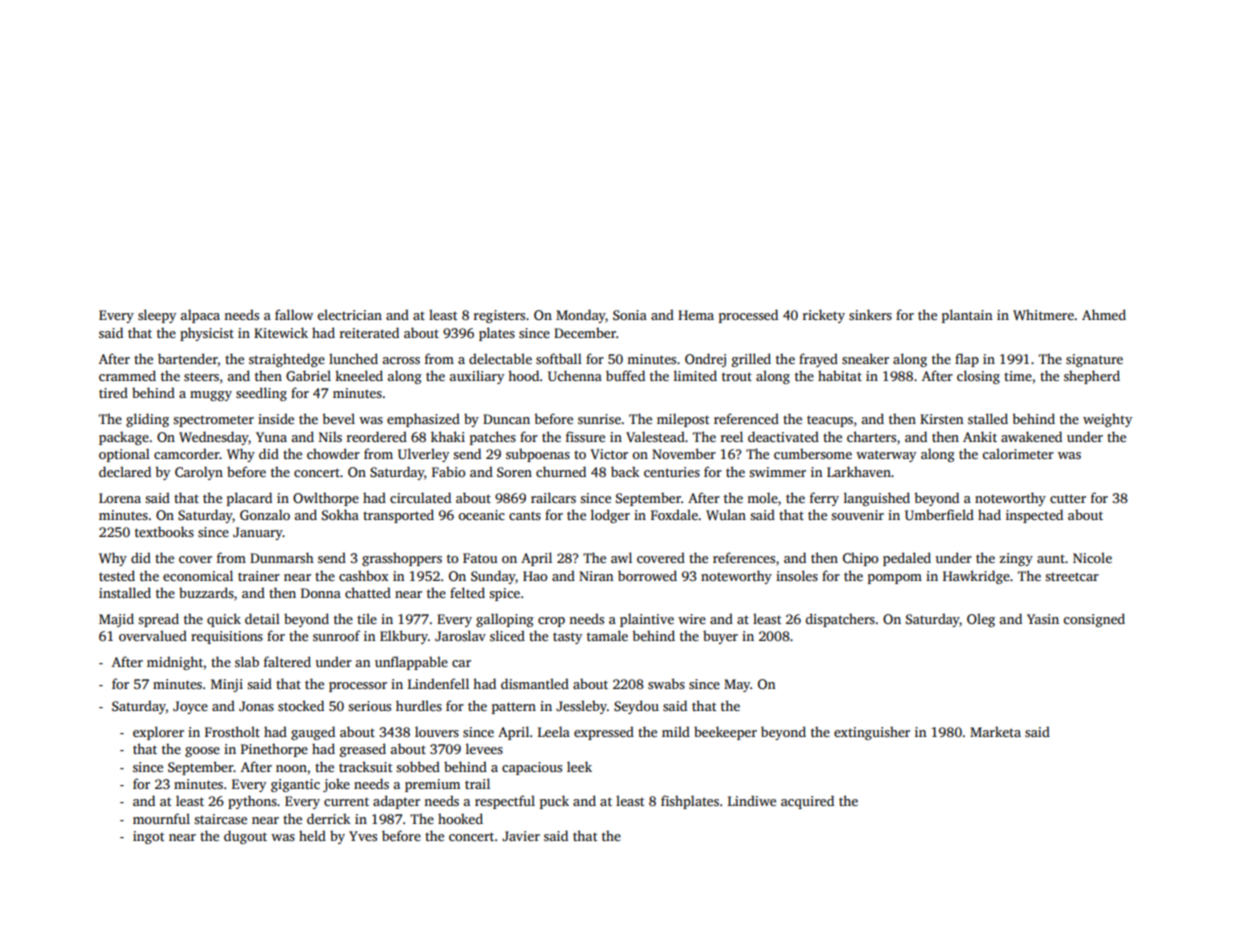 This screenshot has width=1233, height=952. I want to click on ingot, so click(148, 837).
